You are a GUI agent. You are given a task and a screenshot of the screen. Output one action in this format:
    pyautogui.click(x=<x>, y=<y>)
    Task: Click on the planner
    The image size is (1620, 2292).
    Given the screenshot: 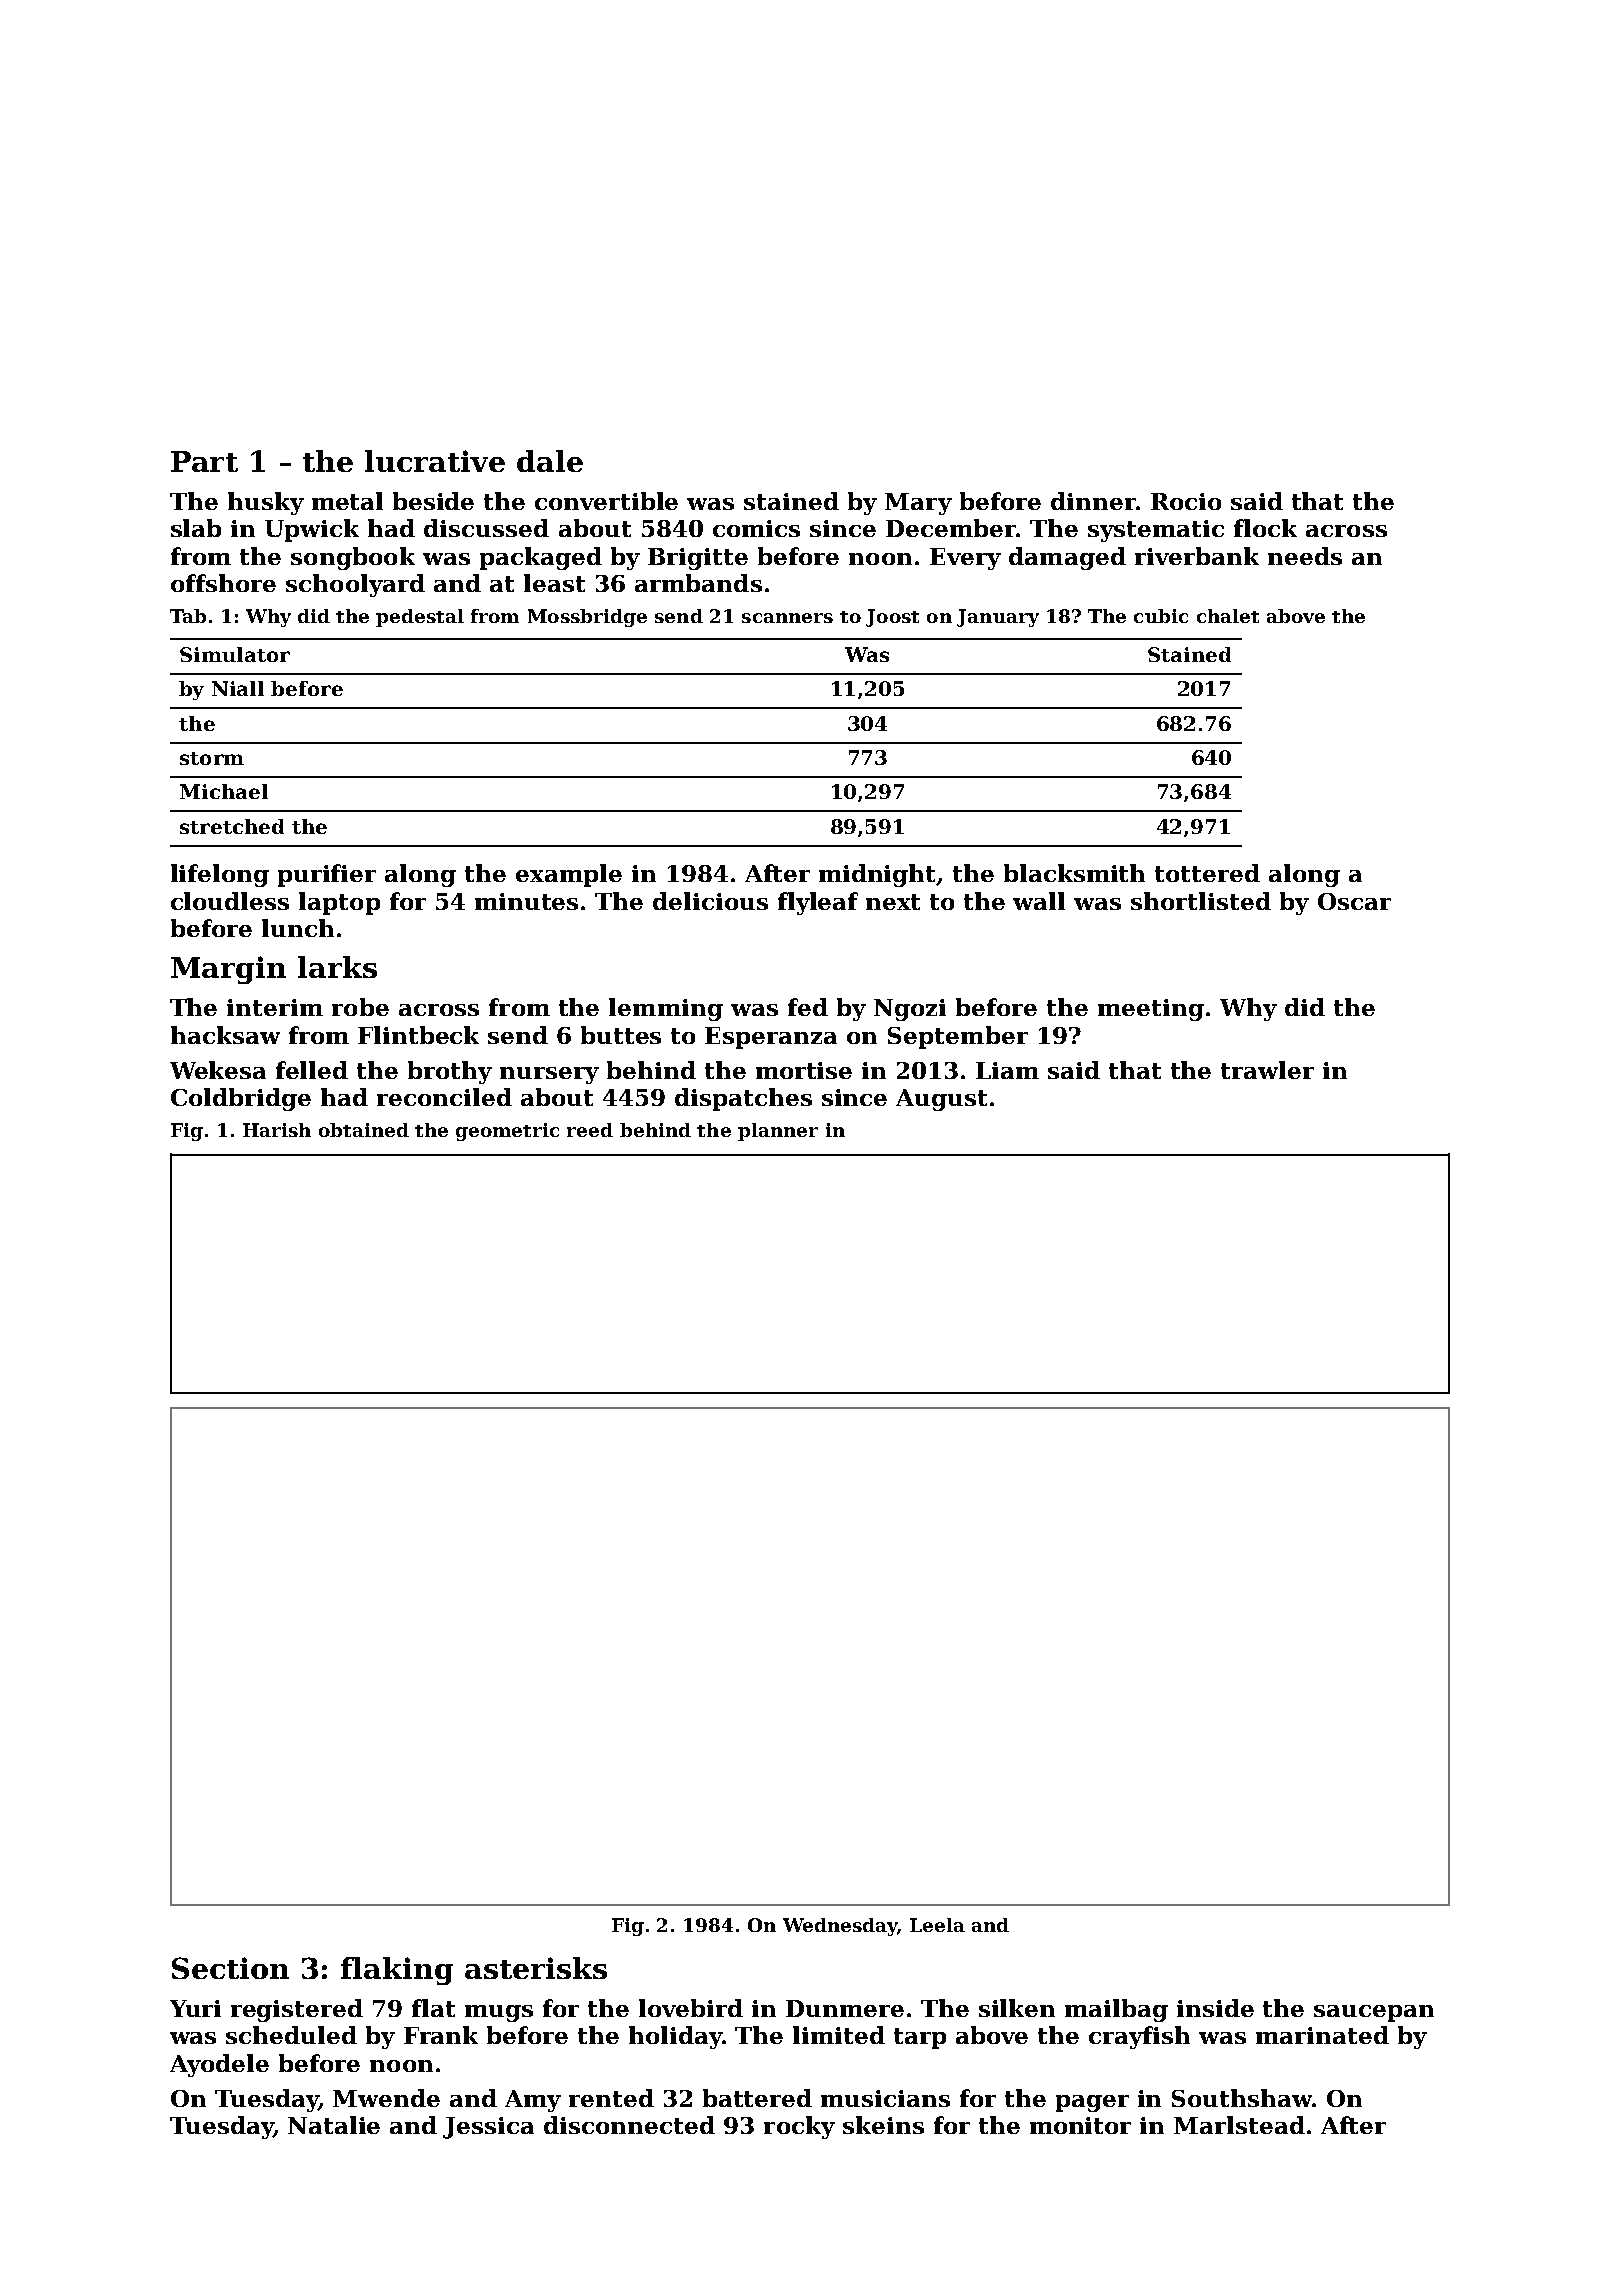 What is the action you would take?
    pyautogui.click(x=778, y=1132)
